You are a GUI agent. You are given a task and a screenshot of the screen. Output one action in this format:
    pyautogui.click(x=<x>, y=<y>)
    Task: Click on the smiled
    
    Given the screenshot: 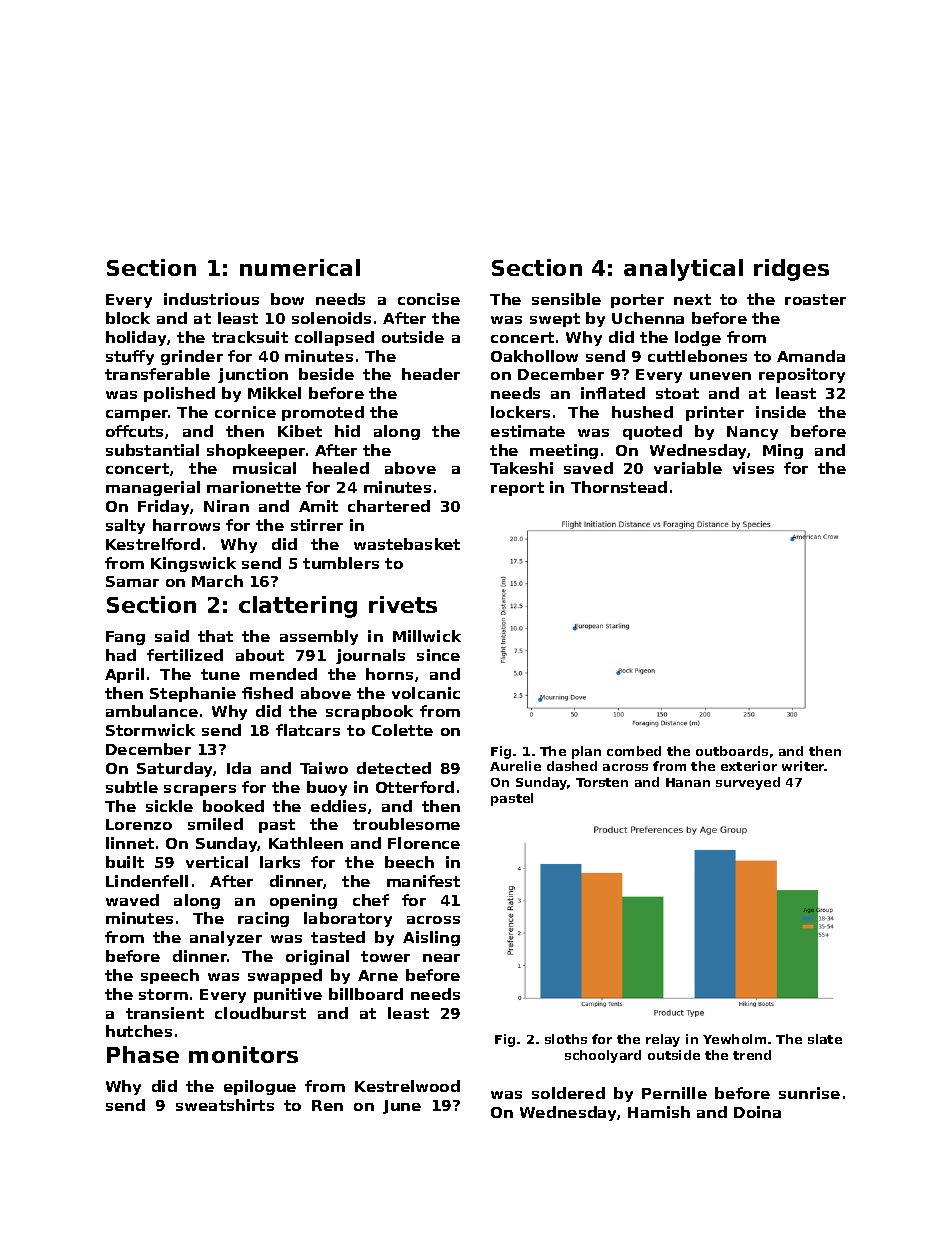 What is the action you would take?
    pyautogui.click(x=215, y=824)
